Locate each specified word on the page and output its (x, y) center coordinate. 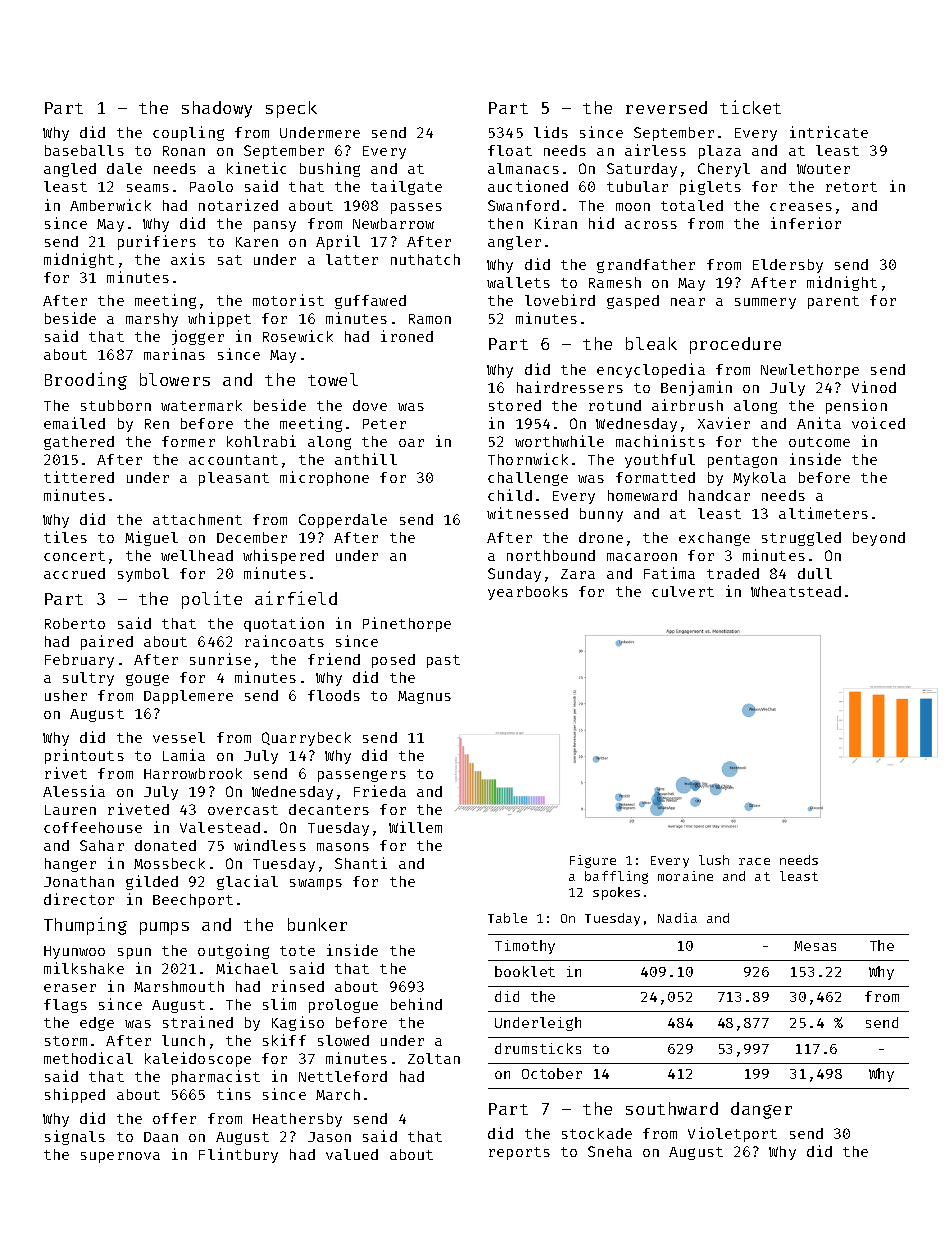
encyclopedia (651, 370)
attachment (197, 519)
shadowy (217, 109)
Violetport (732, 1134)
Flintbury (238, 1155)
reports (519, 1153)
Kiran (556, 223)
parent (833, 302)
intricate (829, 132)
